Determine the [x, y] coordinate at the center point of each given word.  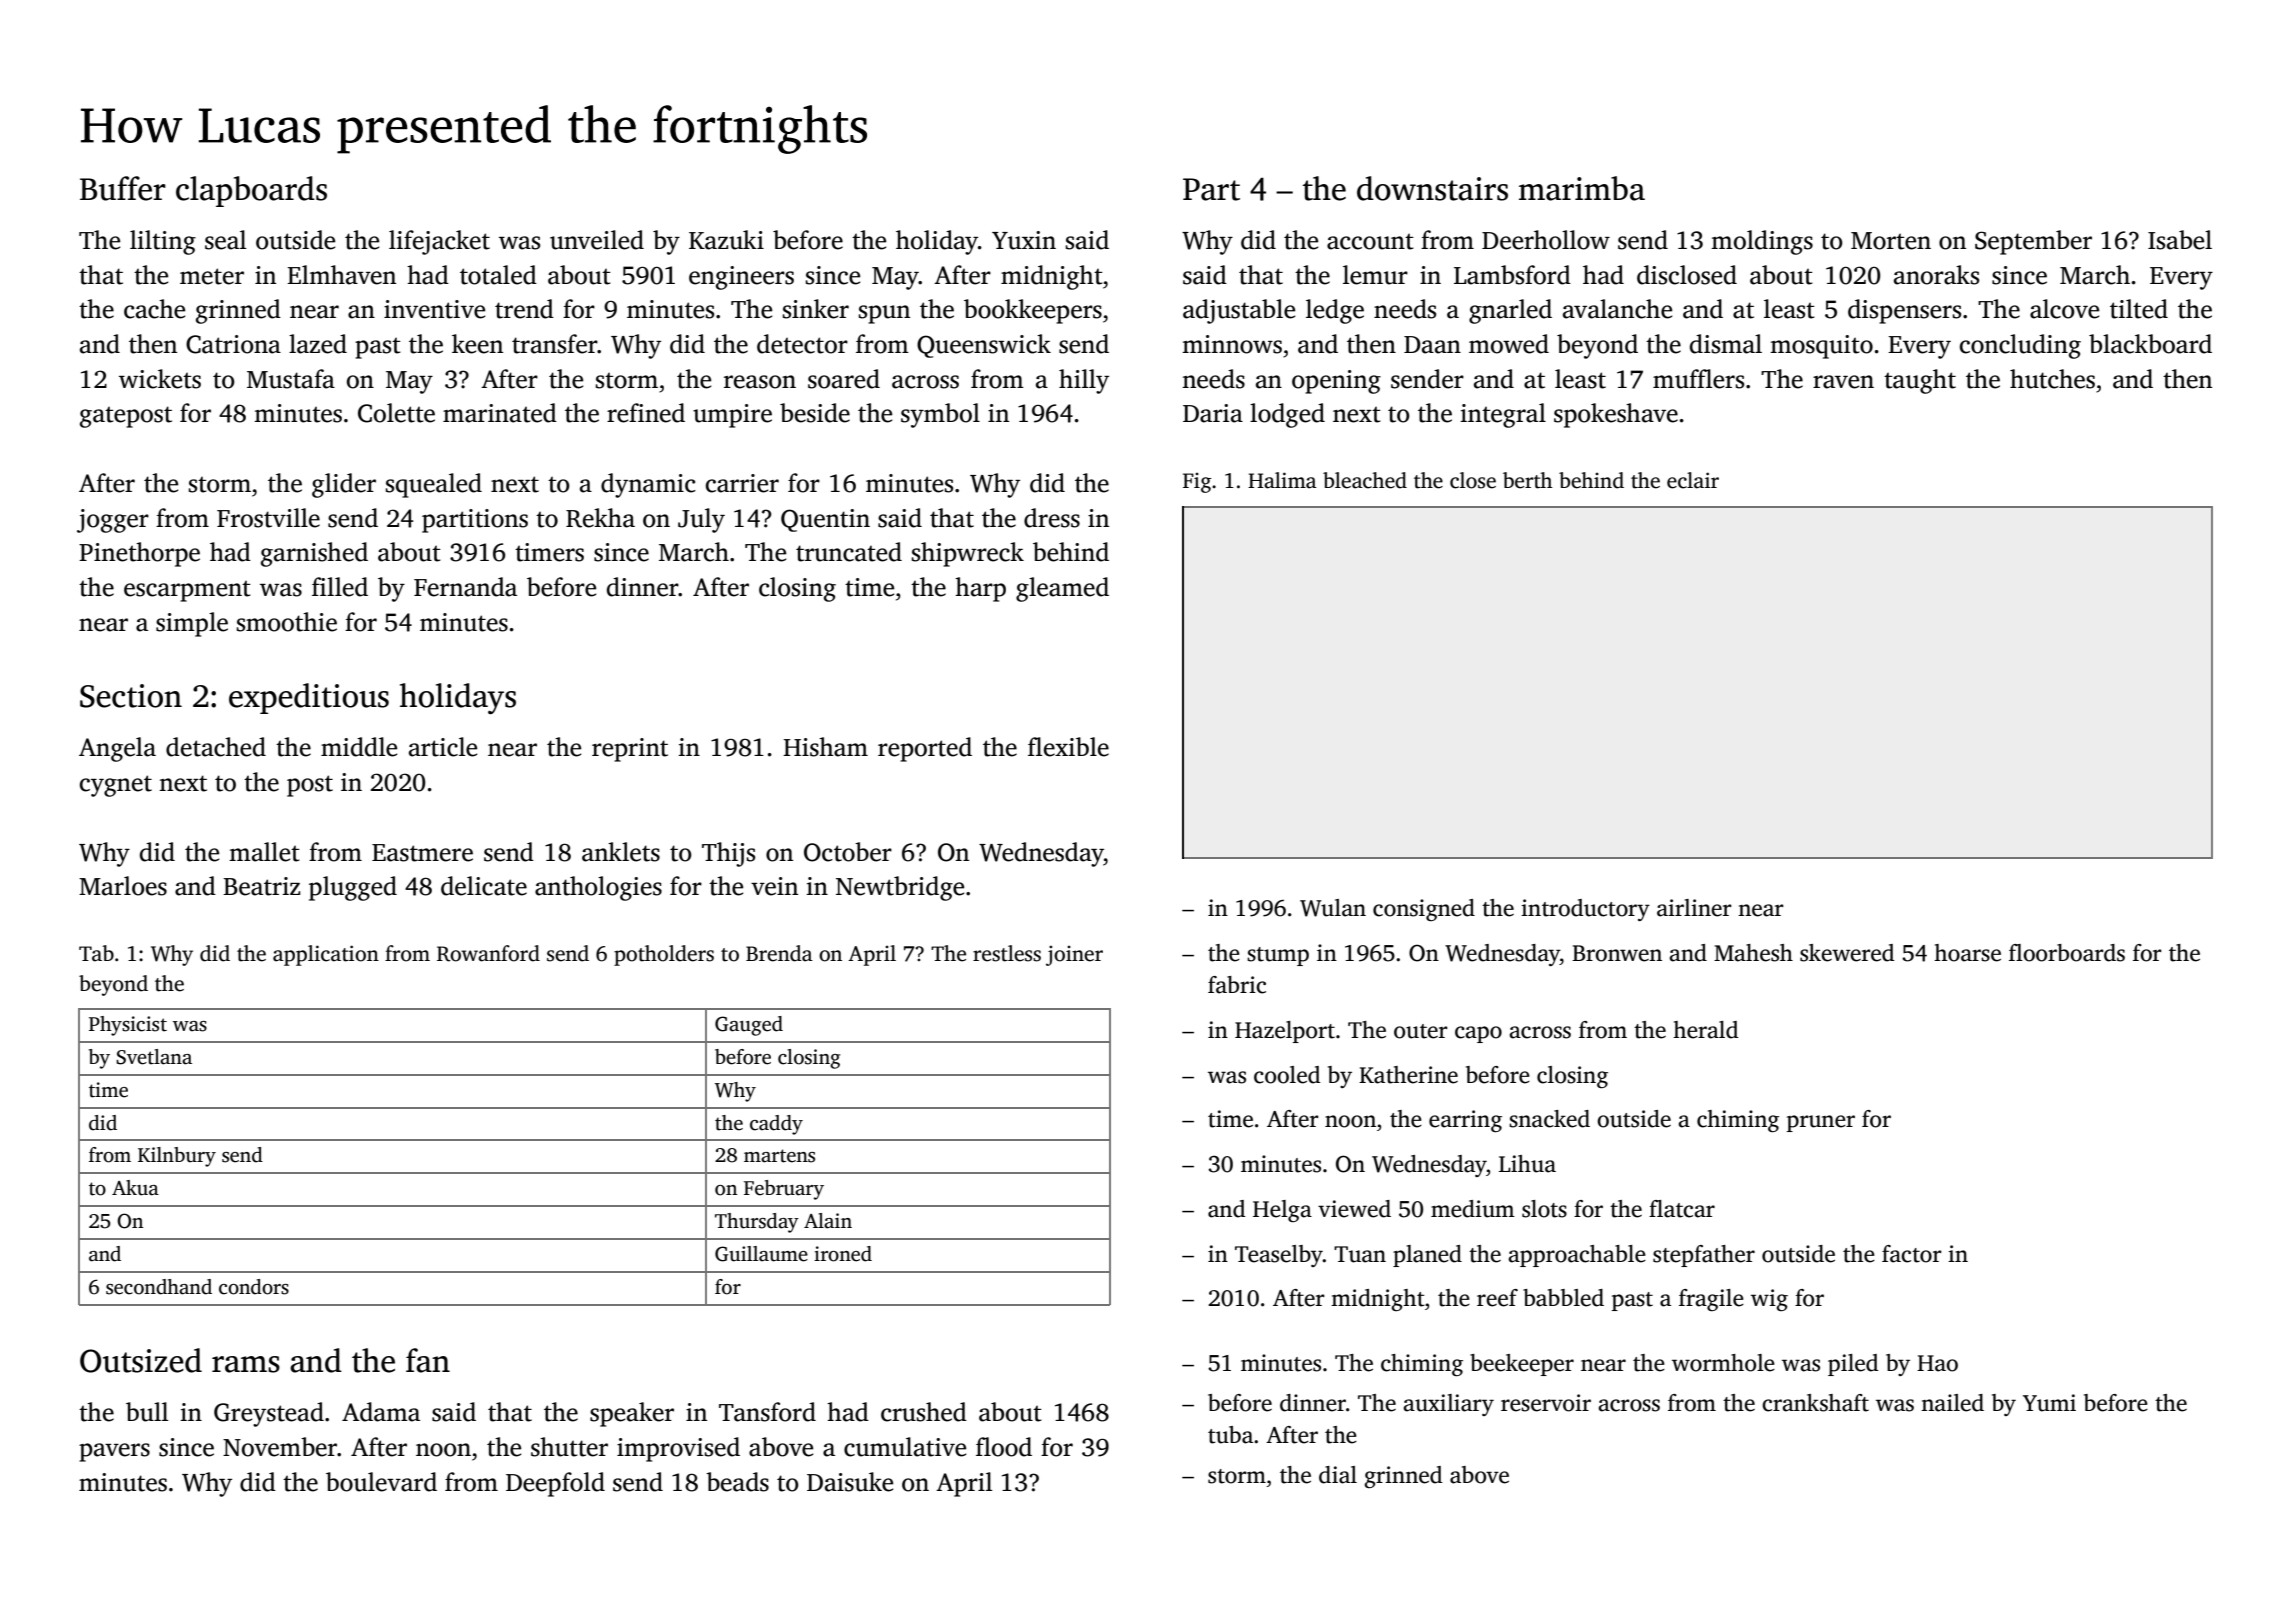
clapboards [251, 191]
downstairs [1432, 188]
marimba [1582, 188]
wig [1769, 1300]
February [784, 1190]
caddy [776, 1125]
